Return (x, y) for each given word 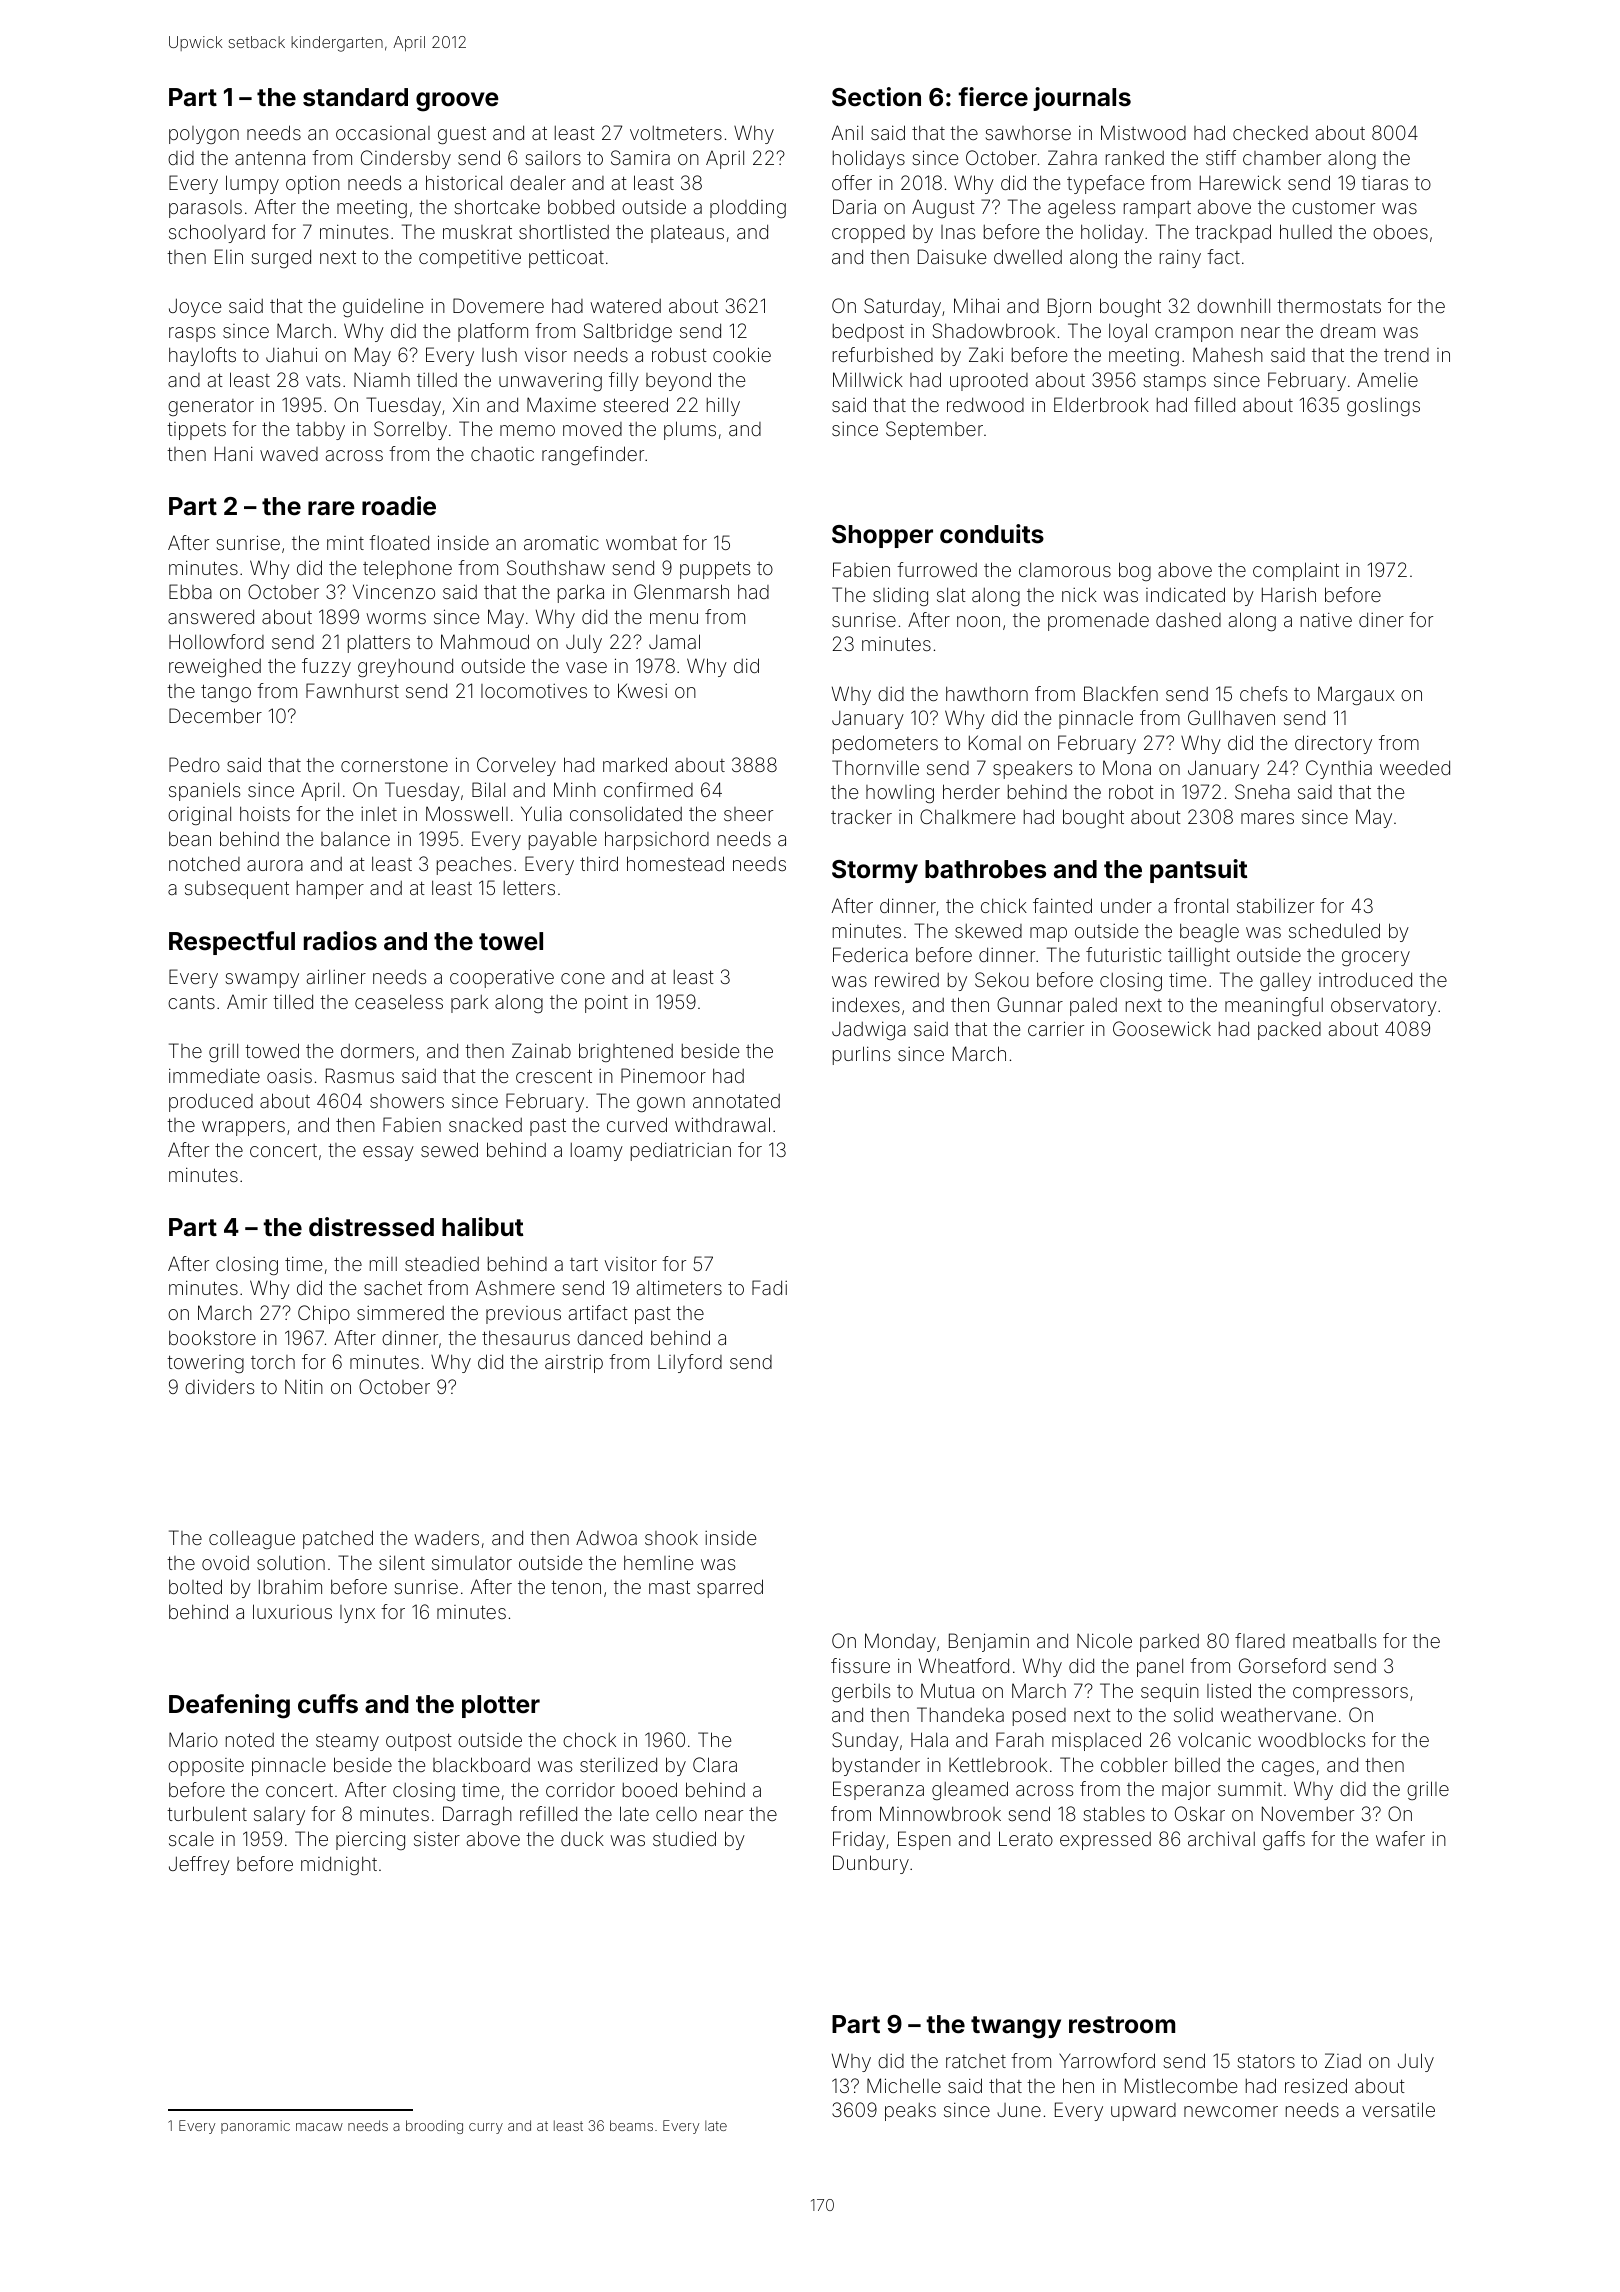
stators (1266, 2061)
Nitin (304, 1386)
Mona (1127, 767)
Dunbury (871, 1864)
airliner (336, 976)
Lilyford (690, 1363)
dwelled (1028, 256)
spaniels (204, 791)
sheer (748, 814)
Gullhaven (1231, 717)
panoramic (255, 2127)
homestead (675, 863)
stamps (1174, 382)
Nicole (1104, 1640)
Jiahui (291, 354)
